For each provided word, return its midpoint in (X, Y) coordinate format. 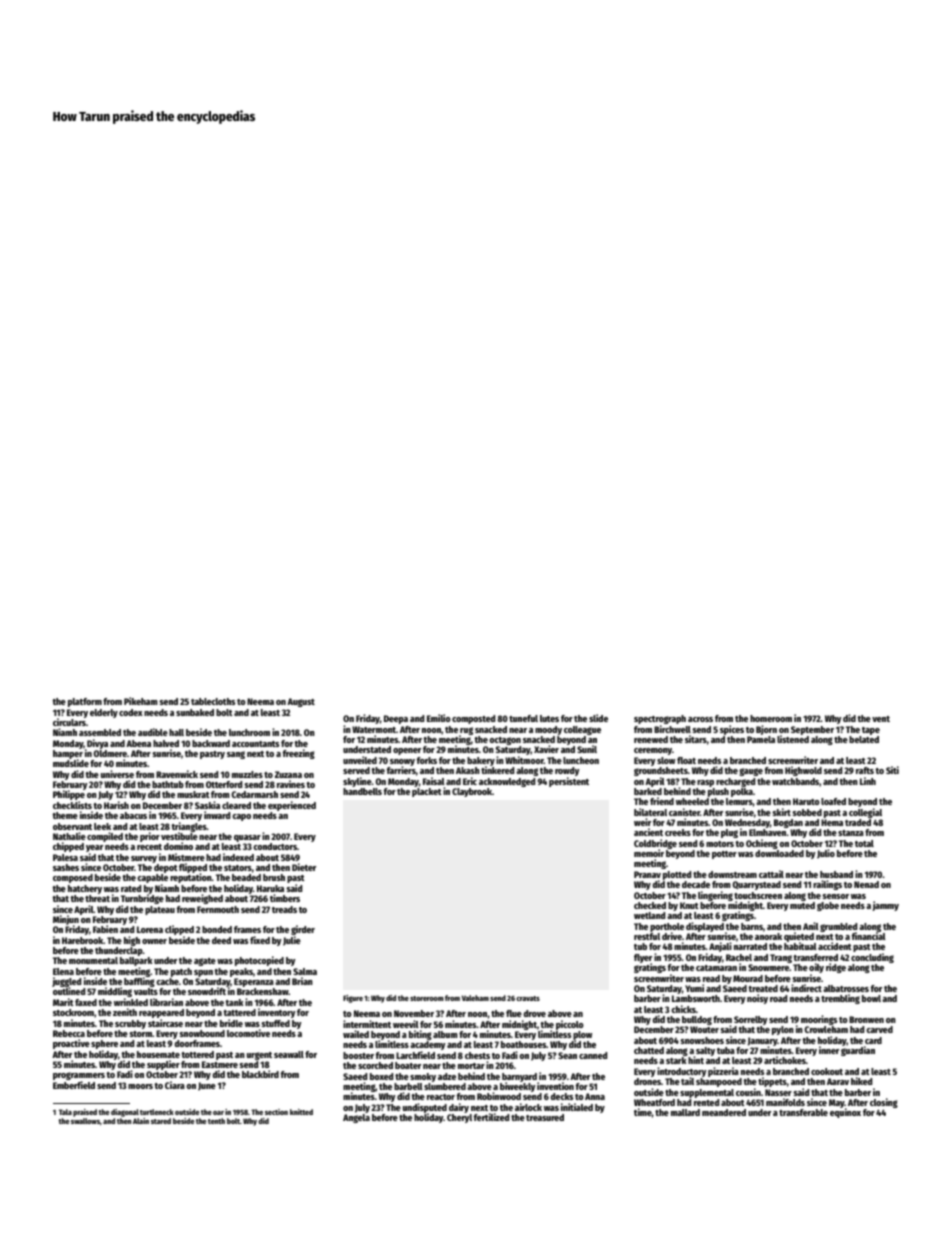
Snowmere (768, 967)
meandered (724, 1112)
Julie (292, 941)
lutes (549, 718)
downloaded (779, 853)
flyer (643, 959)
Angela (356, 1118)
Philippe (69, 795)
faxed (86, 1002)
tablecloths (213, 701)
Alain (141, 1121)
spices (732, 730)
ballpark (136, 961)
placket (427, 792)
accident (835, 946)
